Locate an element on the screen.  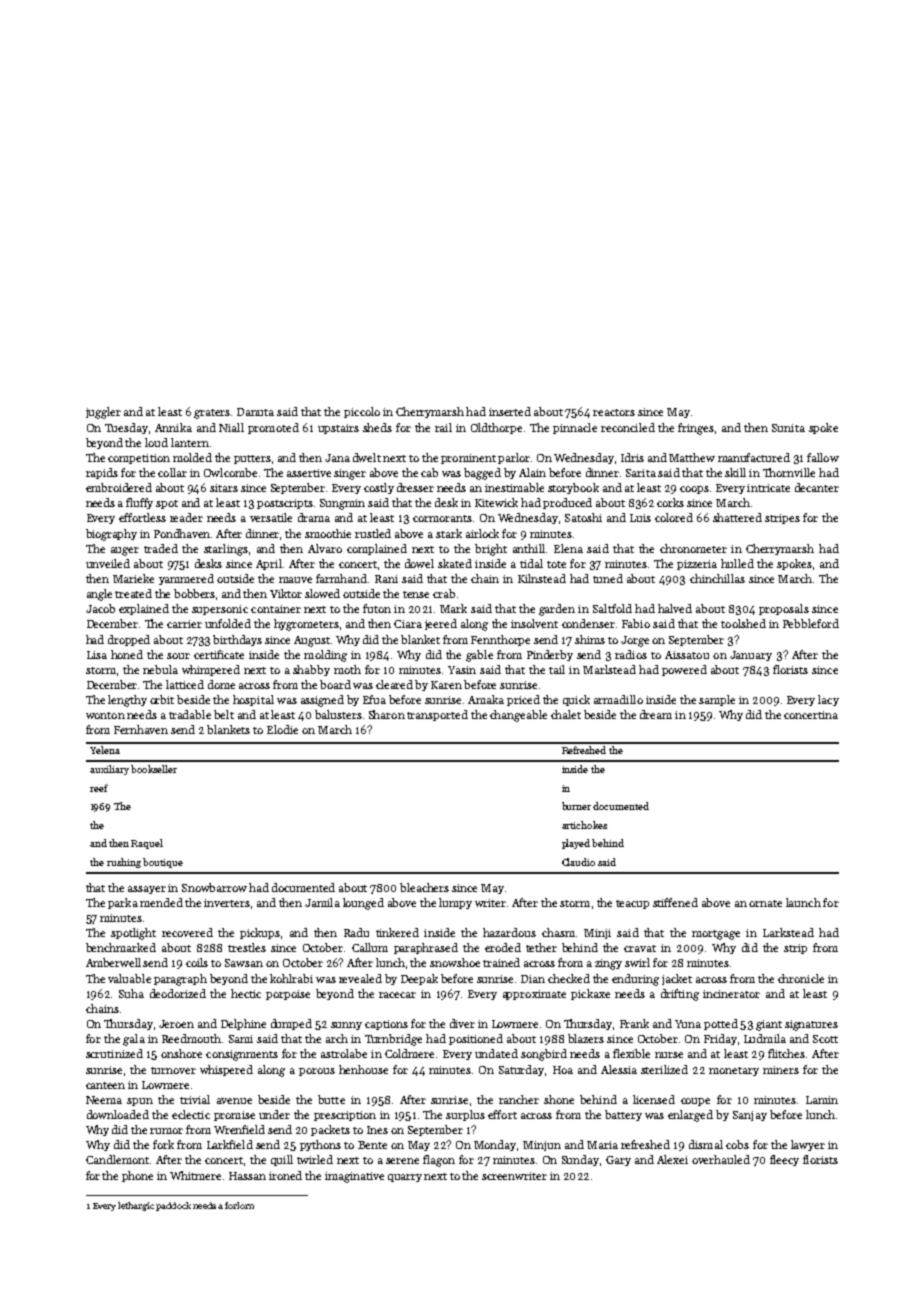
lethargic is located at coordinates (136, 1206).
